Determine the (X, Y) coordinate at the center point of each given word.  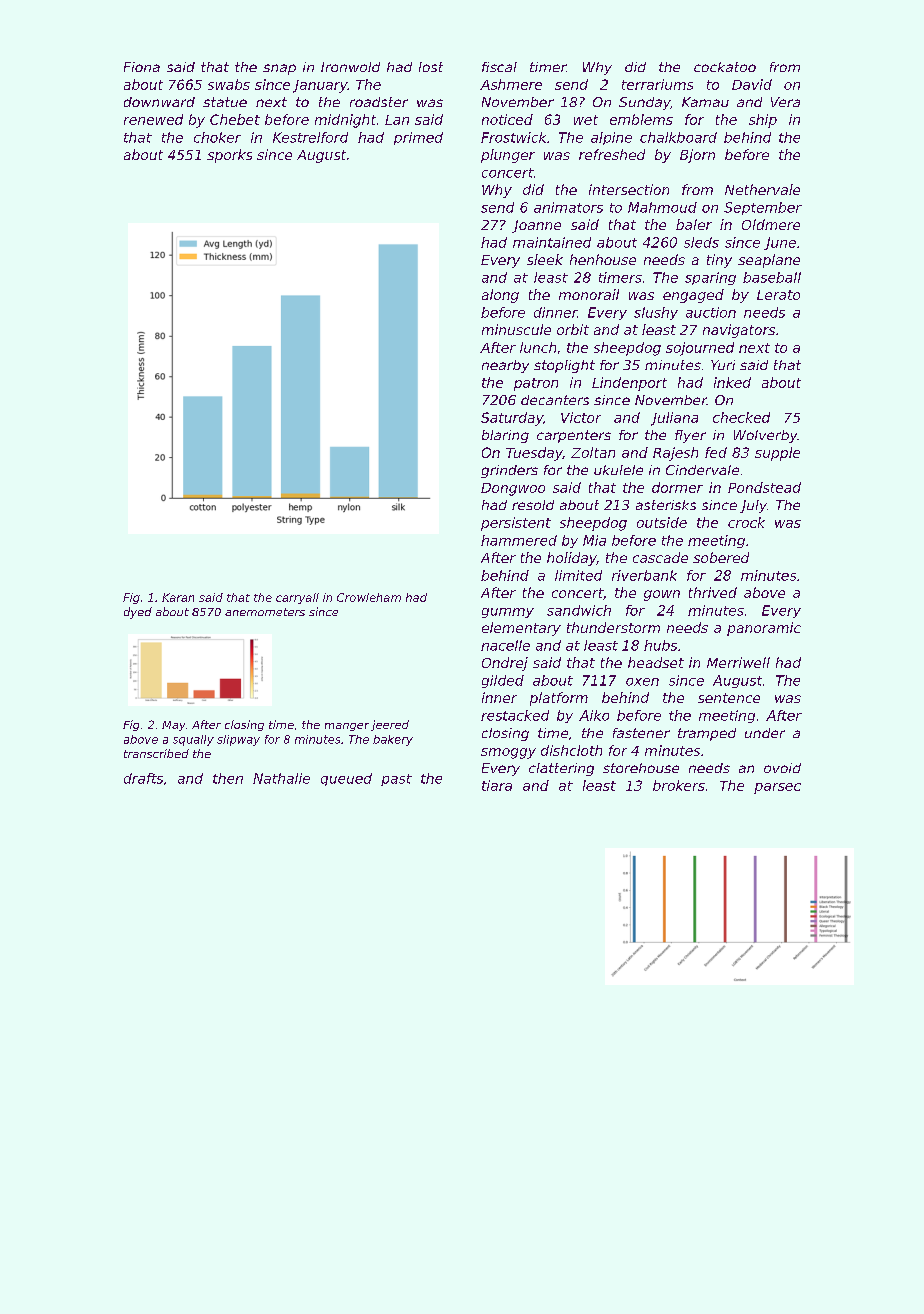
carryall (297, 598)
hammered (519, 540)
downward (159, 102)
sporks (229, 156)
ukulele (618, 470)
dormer (677, 487)
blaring (505, 436)
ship (763, 121)
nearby (505, 366)
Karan (178, 597)
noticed (507, 119)
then (228, 778)
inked (732, 382)
